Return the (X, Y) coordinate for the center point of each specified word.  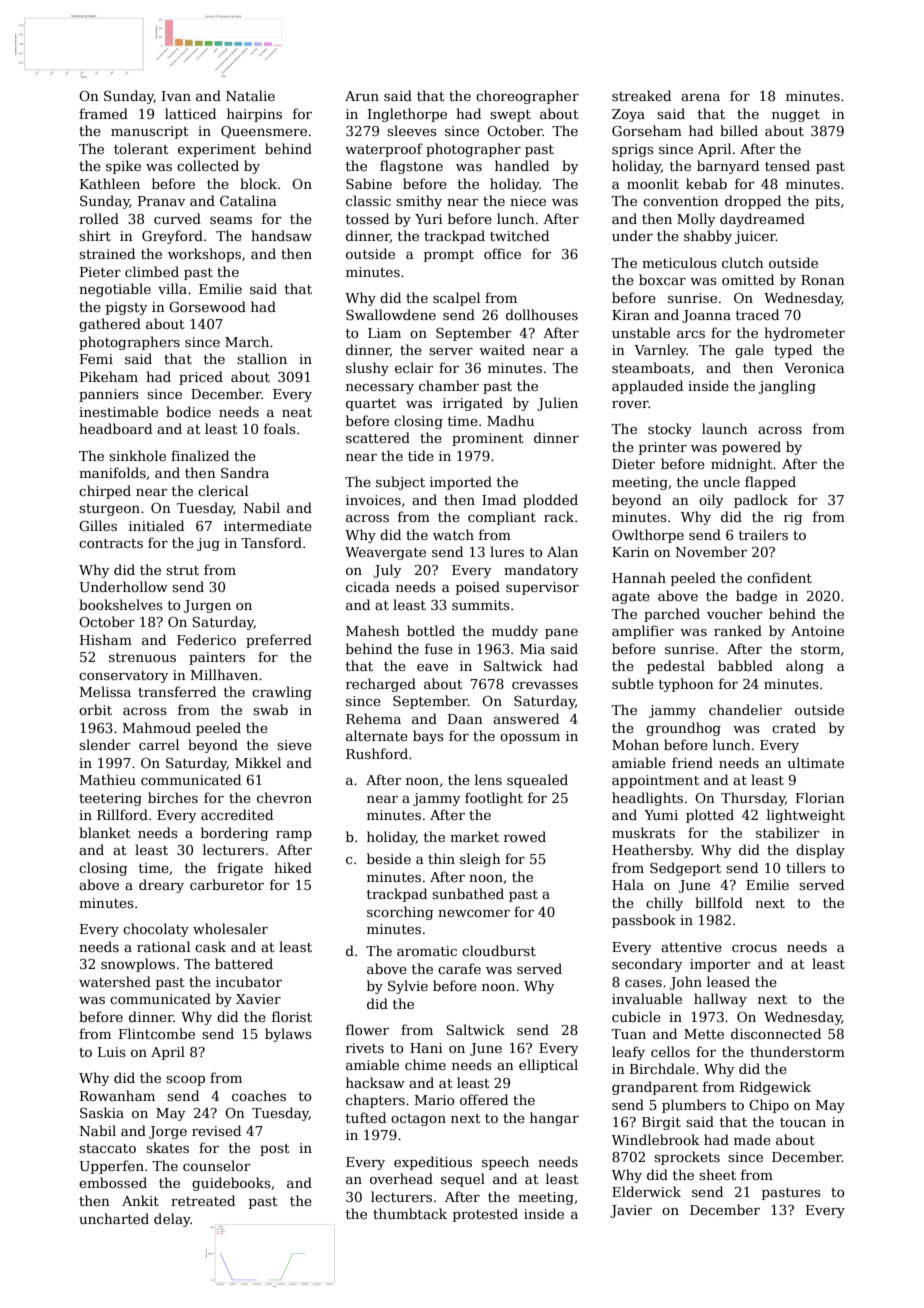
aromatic (427, 951)
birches (173, 797)
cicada (368, 586)
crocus (754, 948)
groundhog (683, 729)
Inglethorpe (407, 115)
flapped (770, 483)
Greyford (172, 237)
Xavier (258, 999)
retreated (203, 1200)
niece (528, 201)
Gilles (98, 525)
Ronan (823, 280)
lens (488, 779)
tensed (787, 165)
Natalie (250, 95)
